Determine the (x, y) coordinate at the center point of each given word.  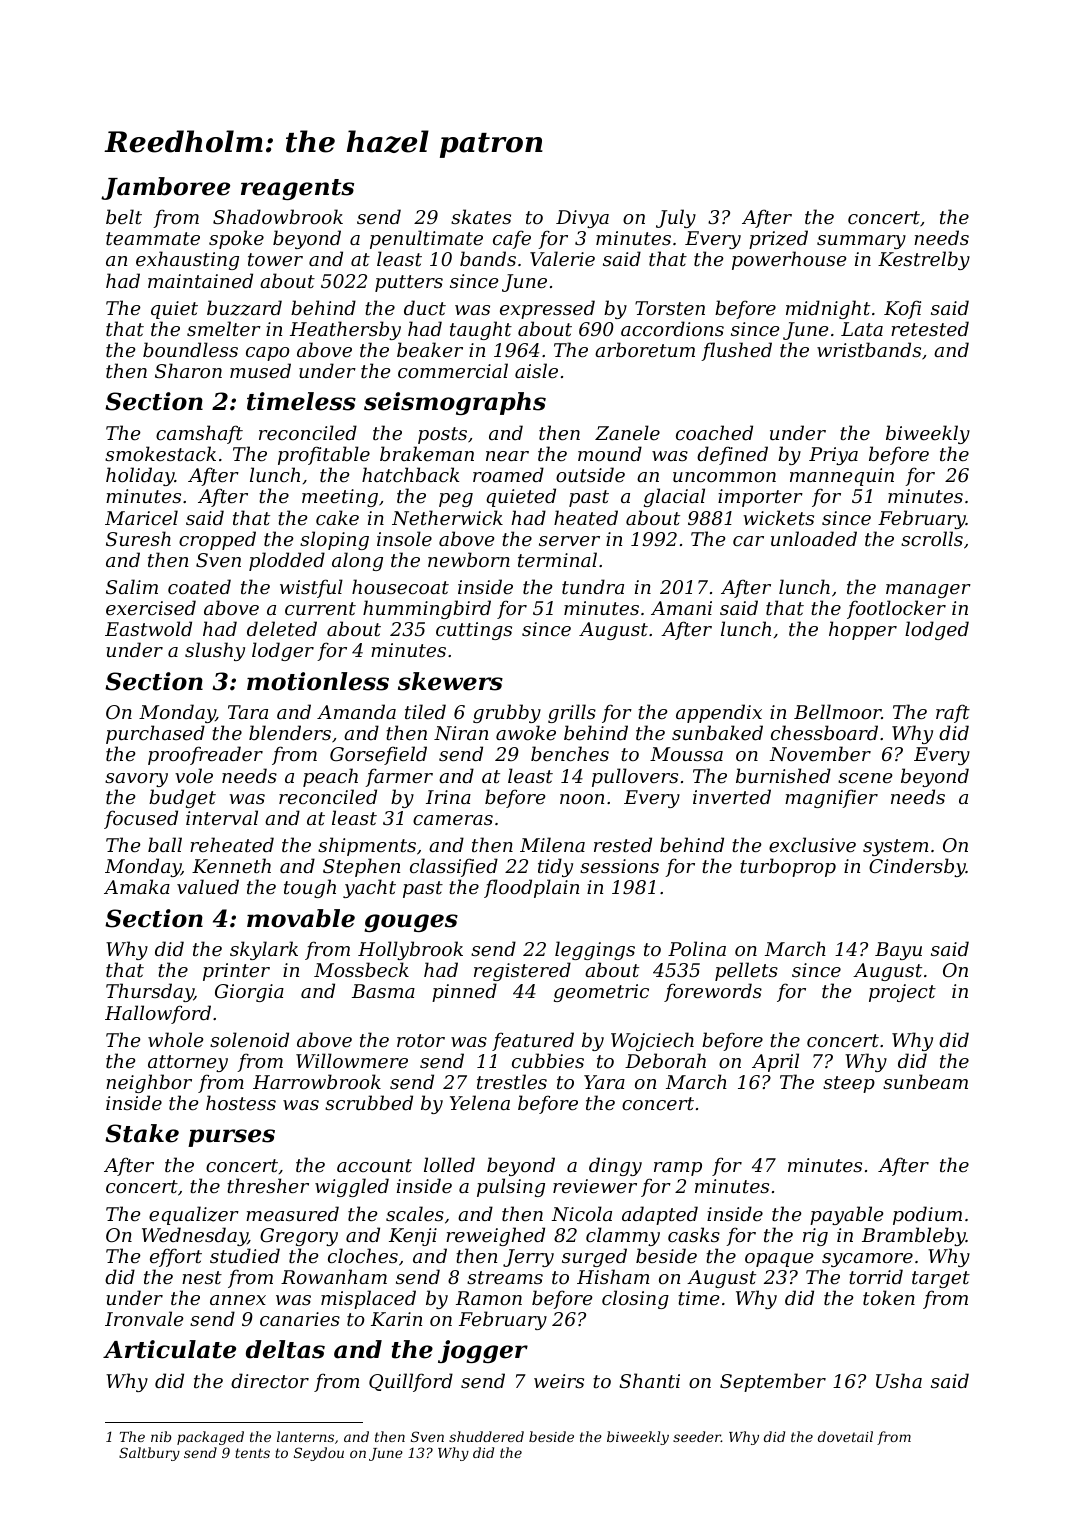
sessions (619, 866)
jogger (483, 1351)
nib (161, 1436)
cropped (217, 540)
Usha (899, 1381)
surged (594, 1257)
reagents (297, 189)
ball (165, 844)
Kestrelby (924, 260)
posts (442, 435)
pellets (746, 971)
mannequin (842, 477)
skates (481, 216)
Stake (142, 1133)
